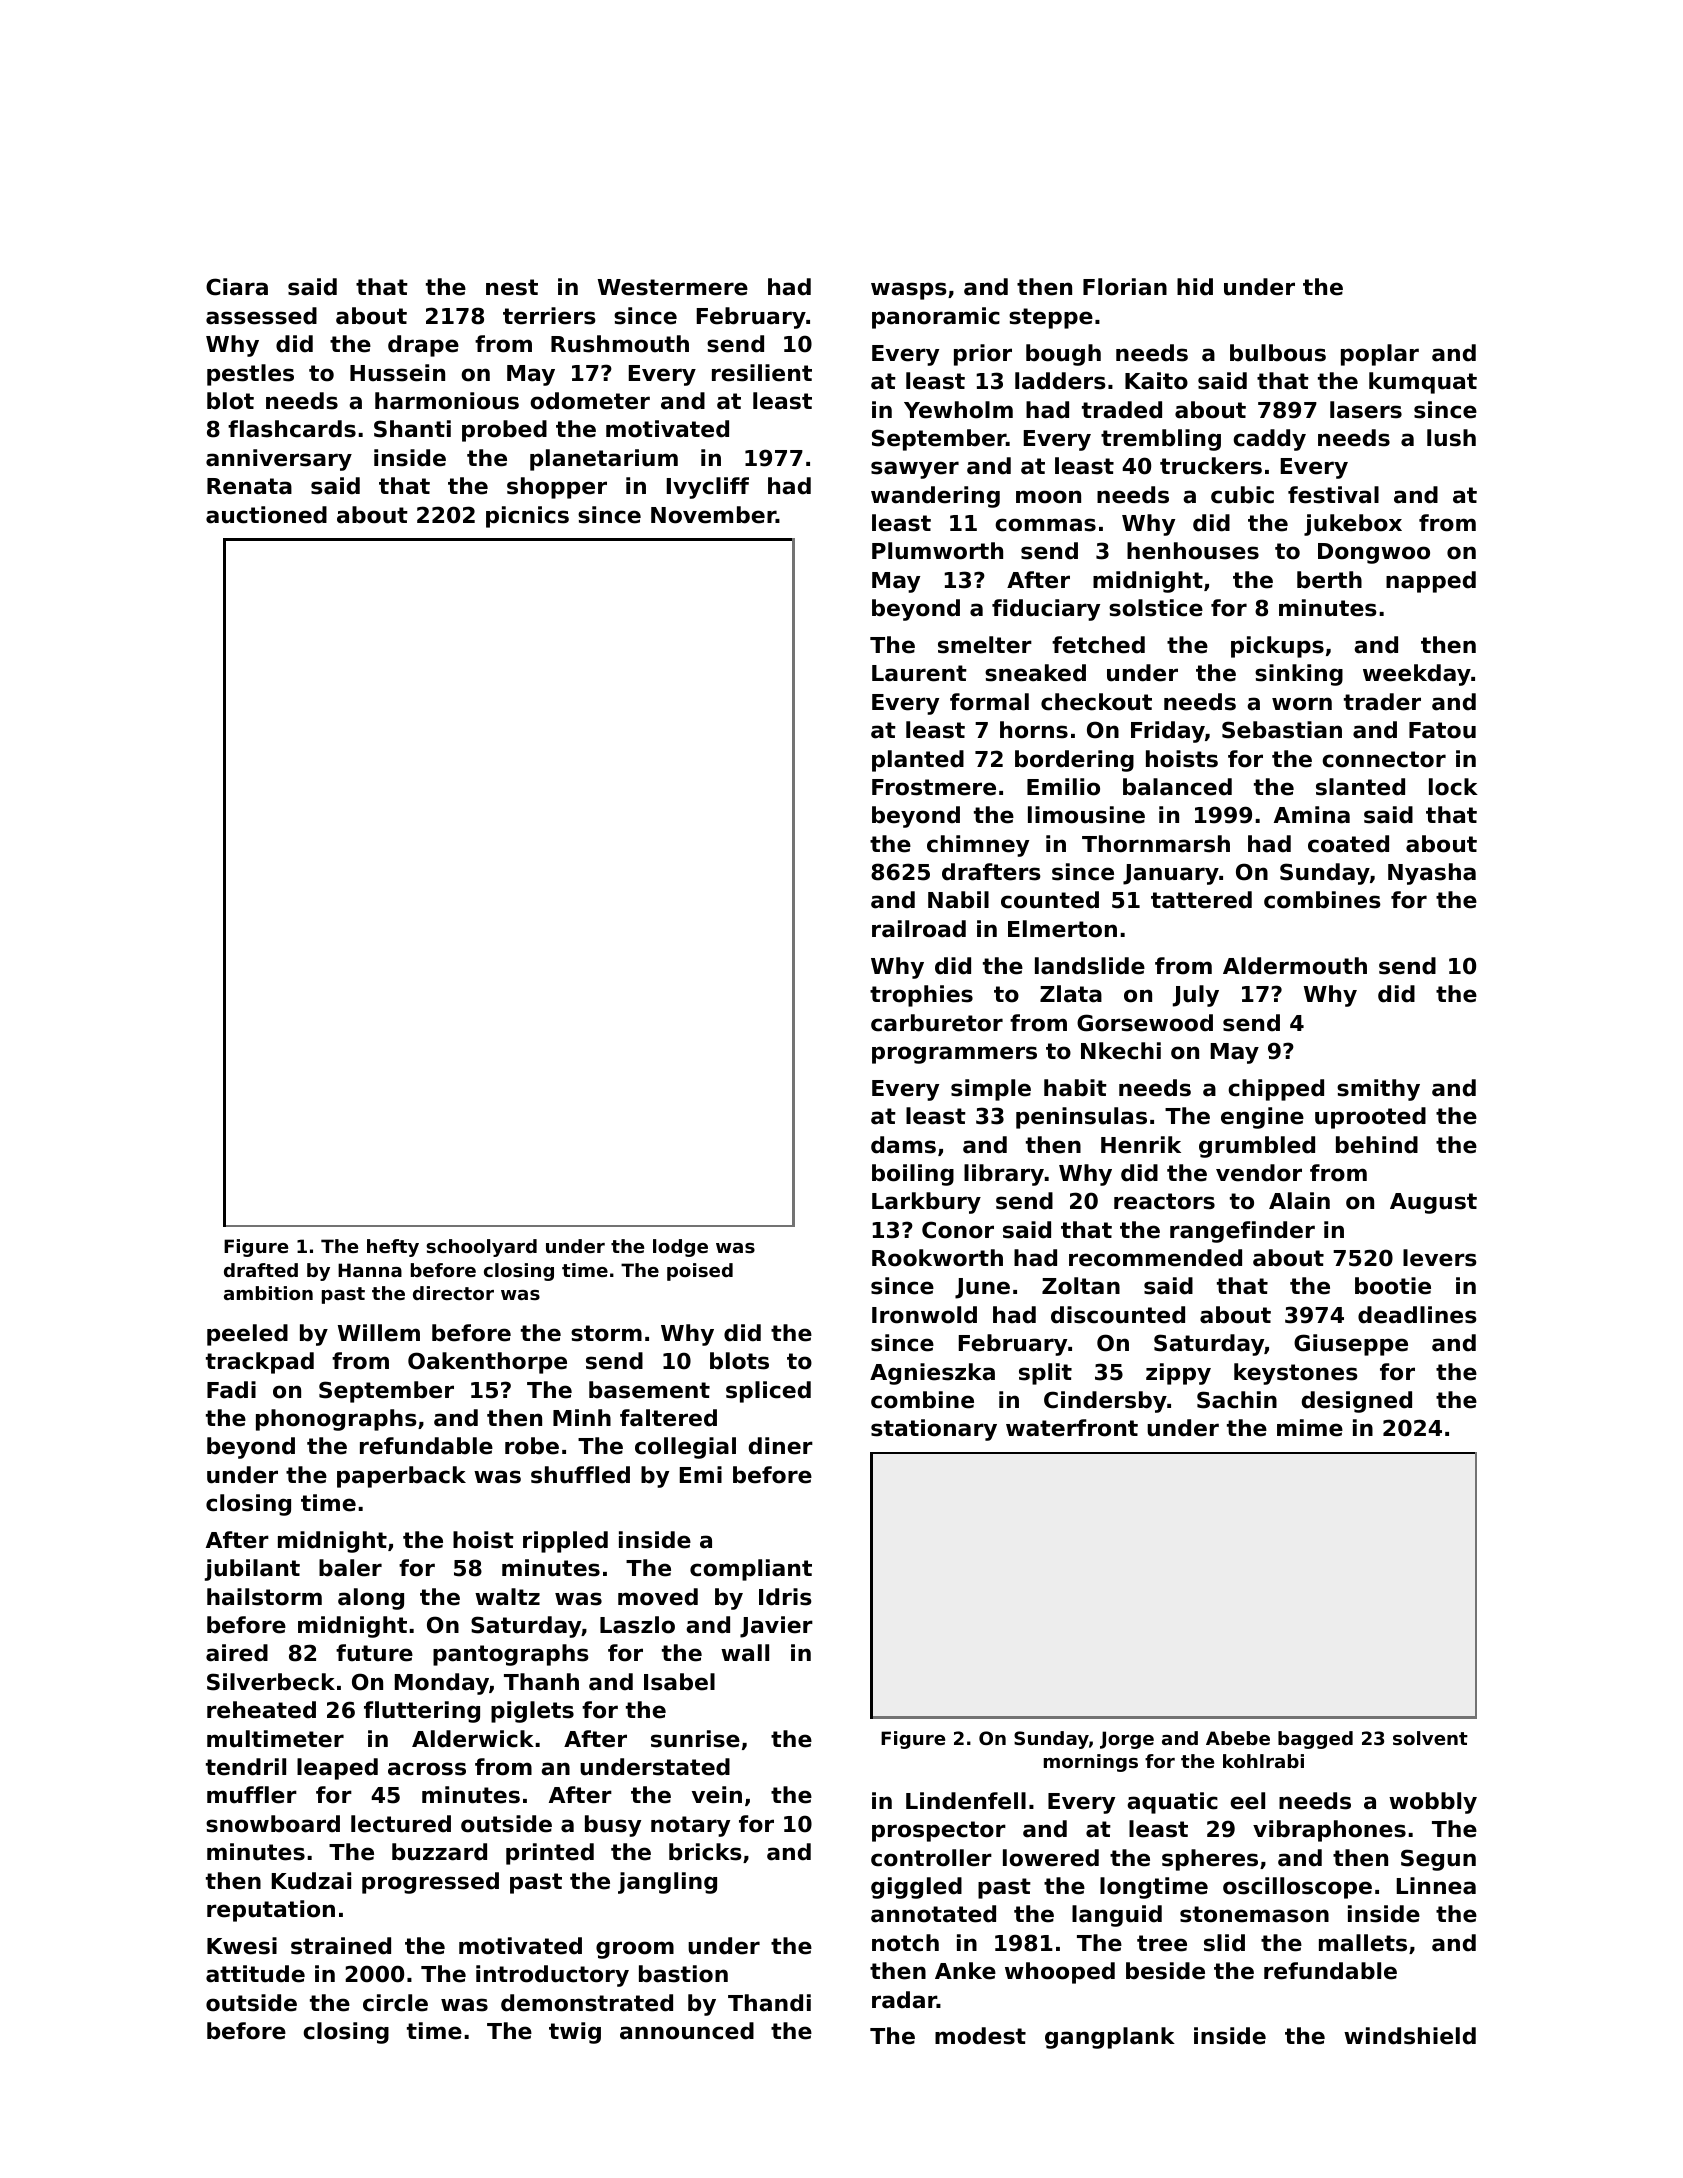  I want to click on schoolyard, so click(481, 1248).
